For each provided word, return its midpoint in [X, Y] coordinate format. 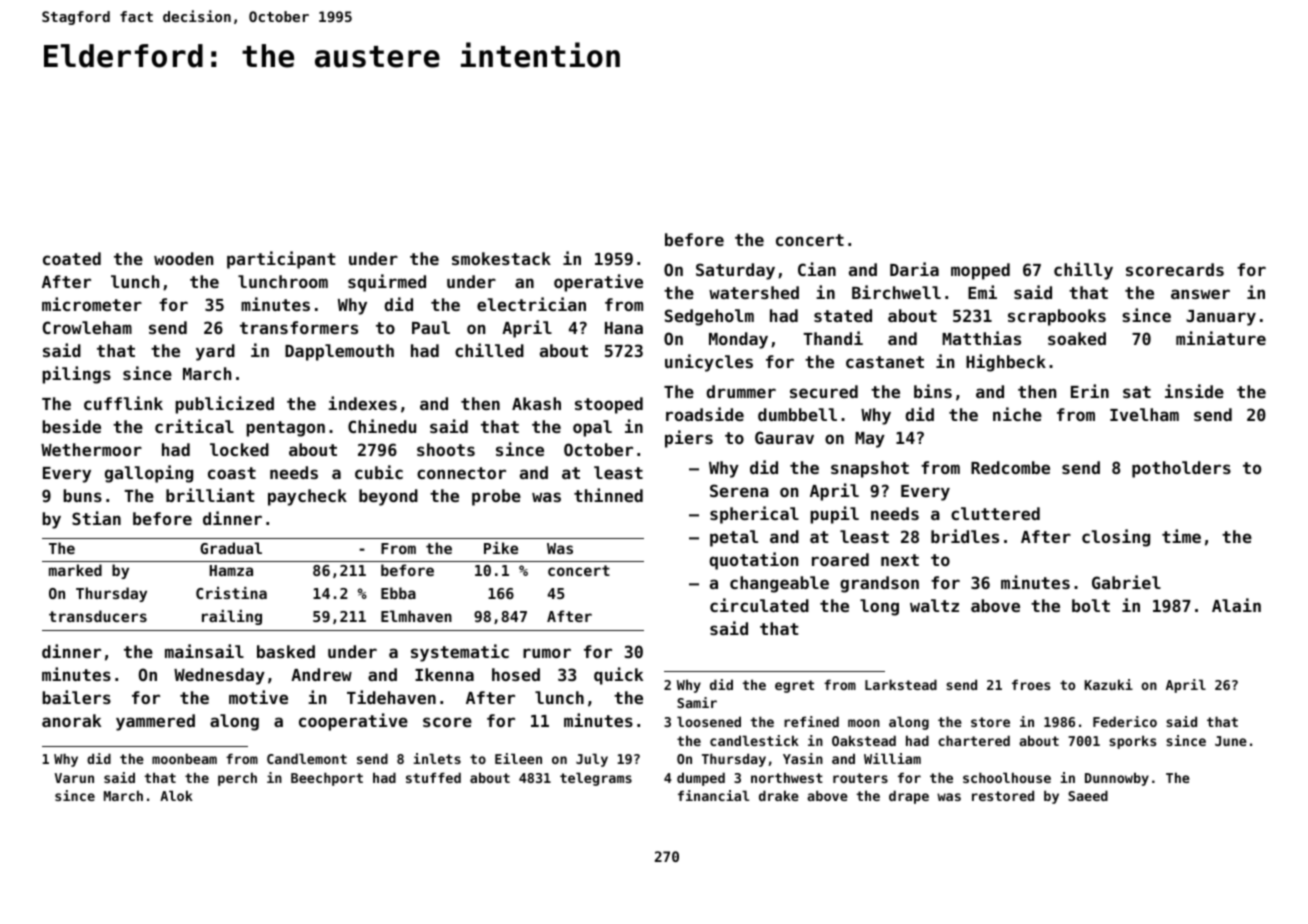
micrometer [92, 304]
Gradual [231, 548]
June [1231, 741]
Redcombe [1010, 467]
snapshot [870, 469]
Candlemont [307, 758]
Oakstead [864, 740]
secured [824, 391]
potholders [1181, 469]
